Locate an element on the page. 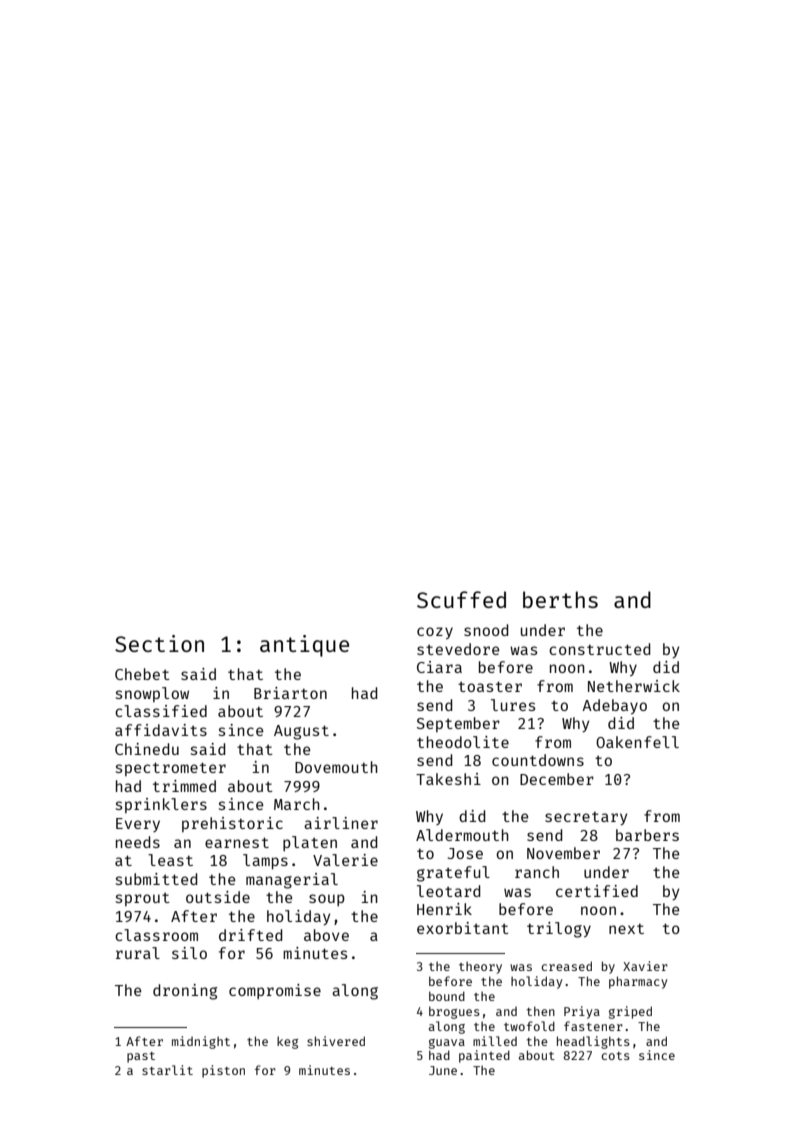 This image has width=795, height=1128. secretary is located at coordinates (586, 818).
